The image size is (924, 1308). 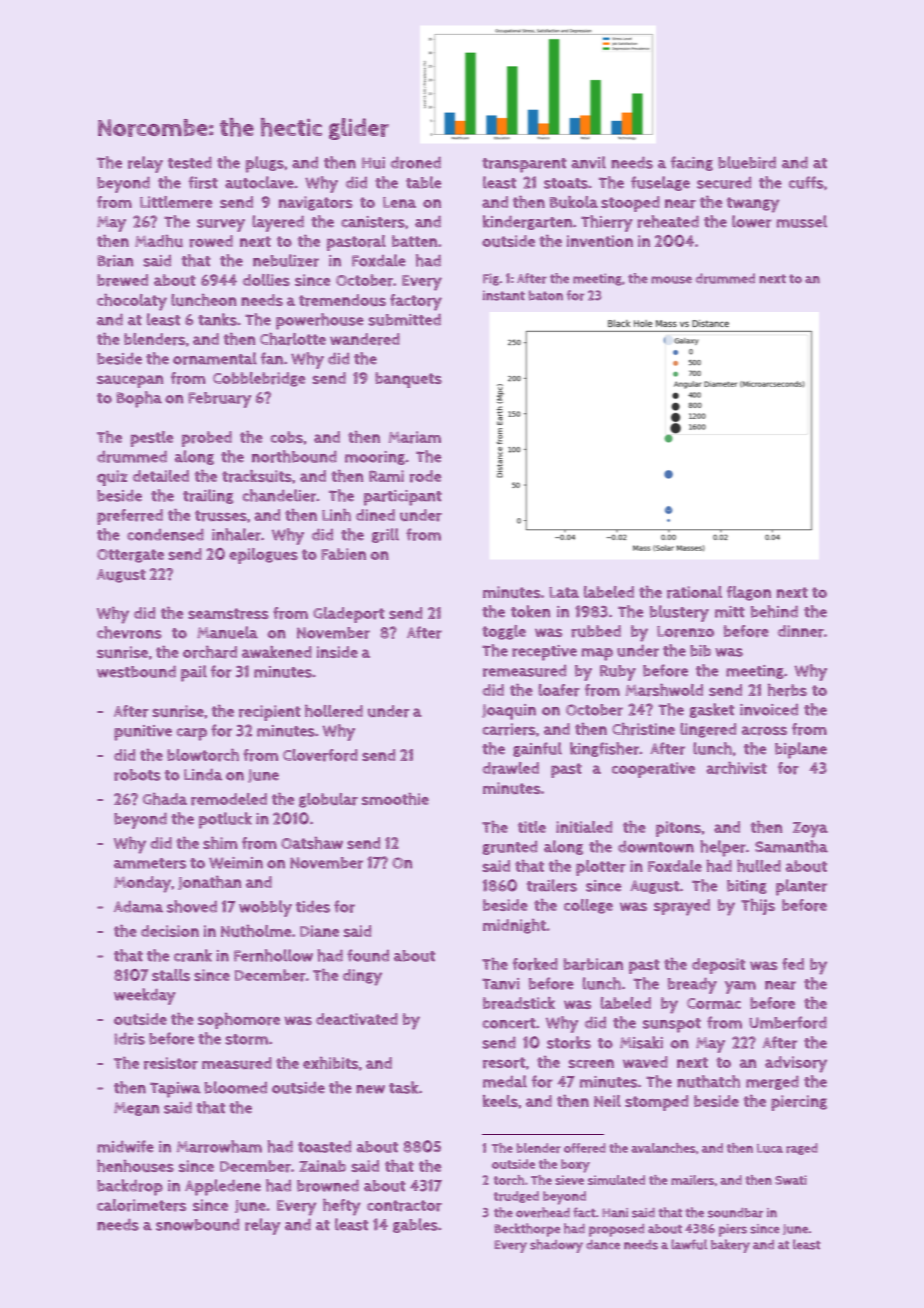 What do you see at coordinates (385, 535) in the screenshot?
I see `grill` at bounding box center [385, 535].
